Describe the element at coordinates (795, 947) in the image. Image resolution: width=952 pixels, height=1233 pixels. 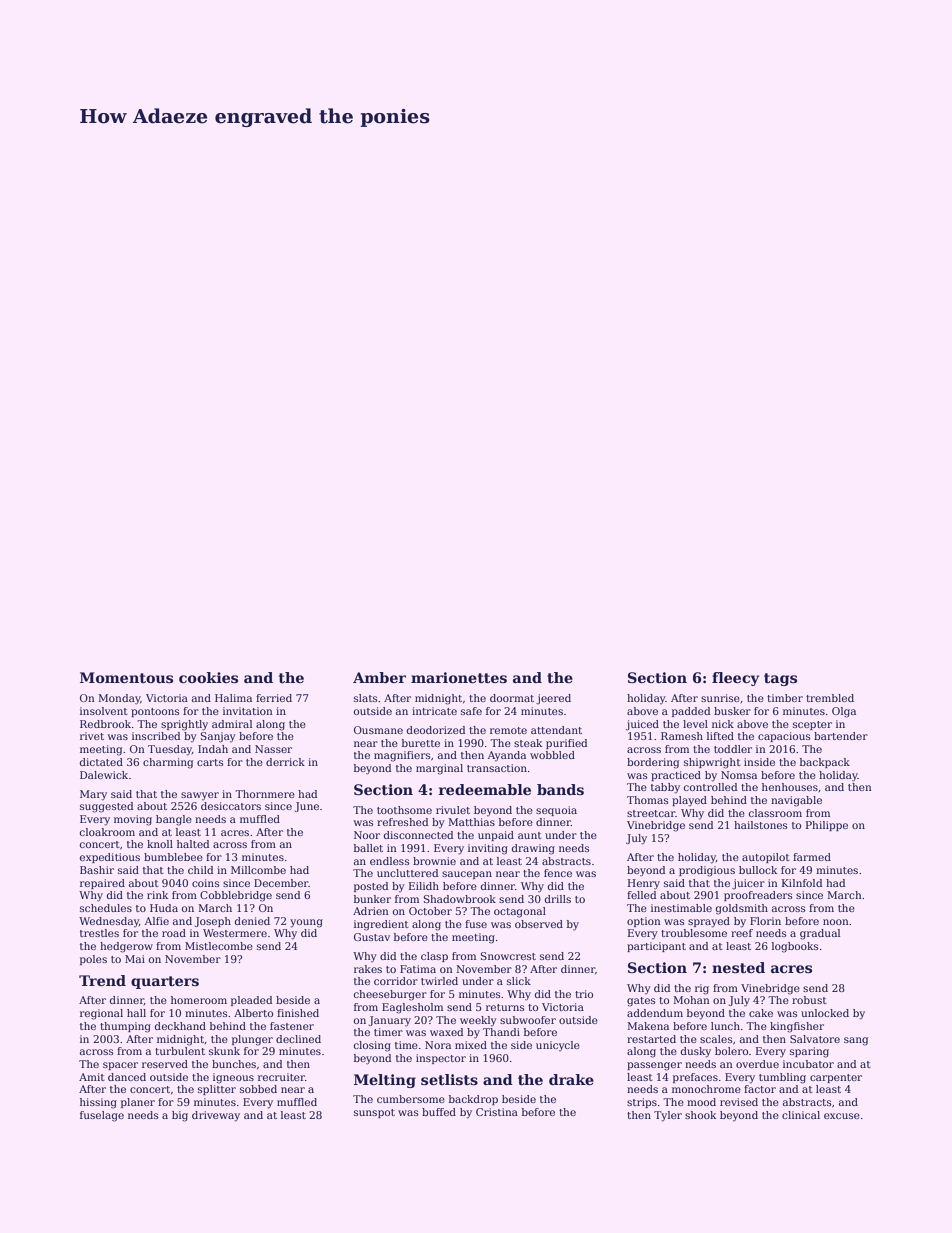
I see `logbooks` at that location.
